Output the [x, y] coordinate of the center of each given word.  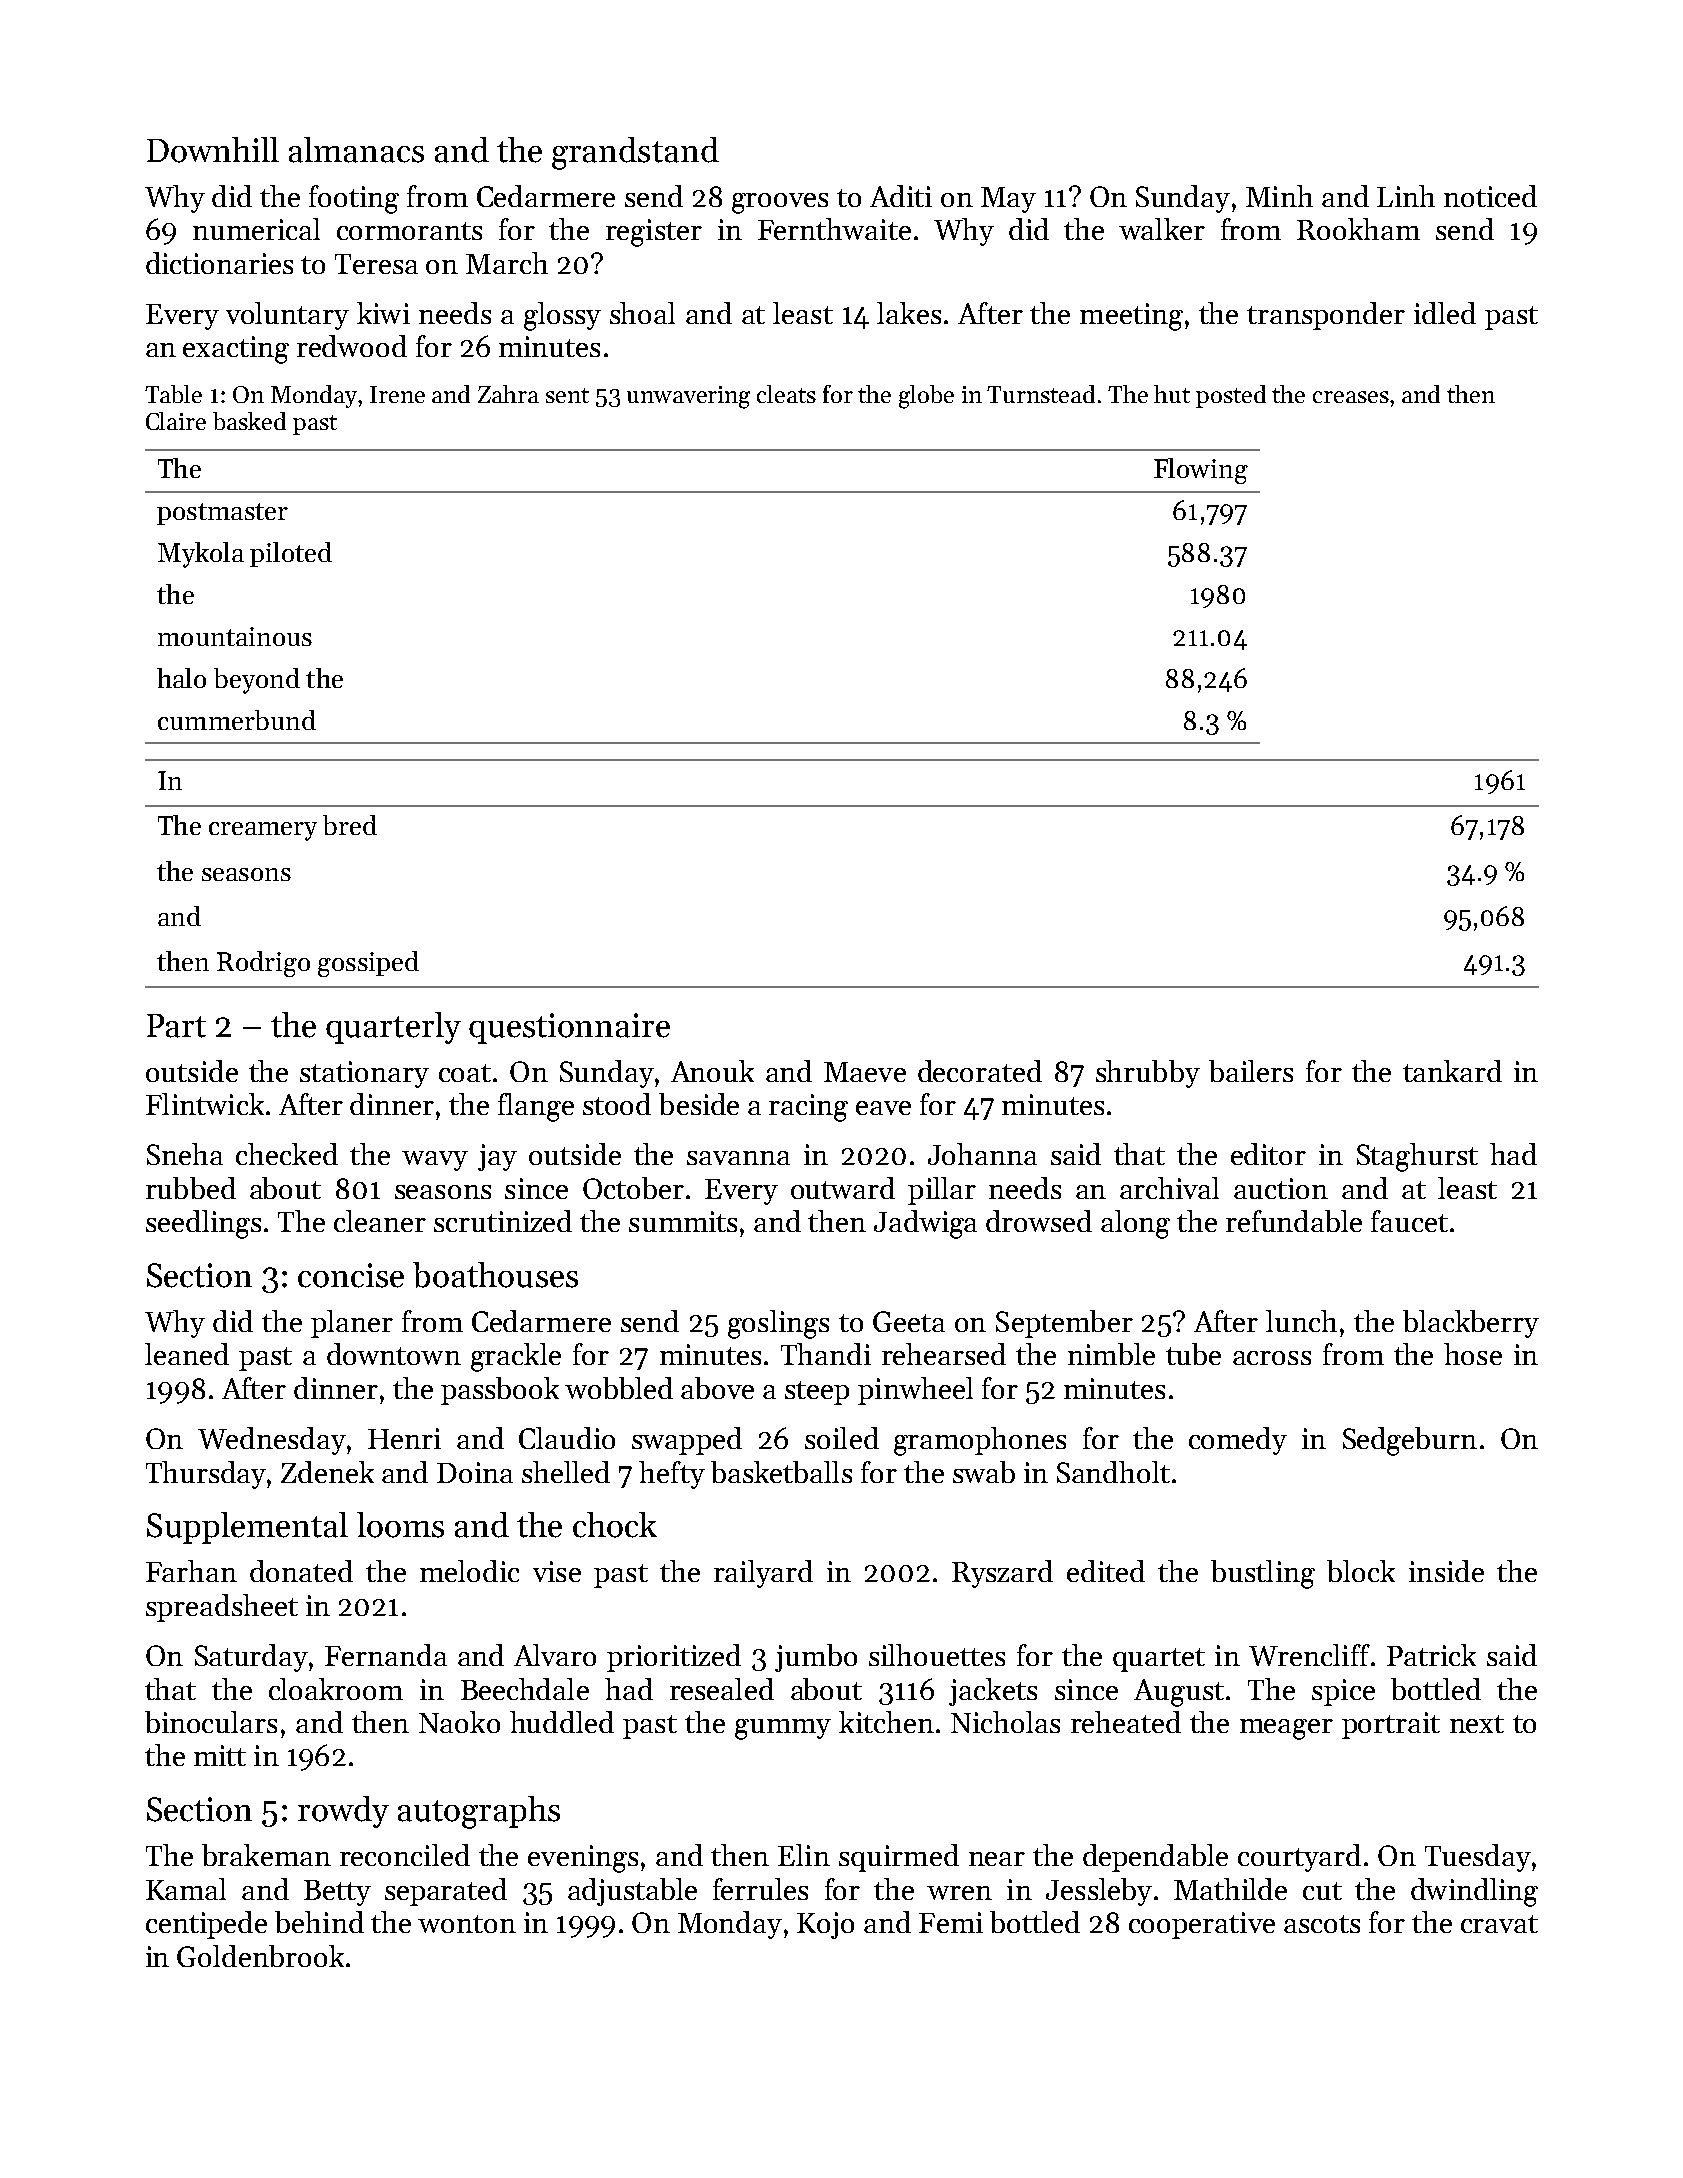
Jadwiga [925, 1224]
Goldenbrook [260, 1956]
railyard [763, 1574]
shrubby [1148, 1074]
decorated [980, 1071]
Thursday [206, 1475]
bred [350, 825]
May [1008, 200]
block [1361, 1571]
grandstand [635, 153]
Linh [1406, 196]
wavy [435, 1161]
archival [1169, 1188]
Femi [951, 1922]
